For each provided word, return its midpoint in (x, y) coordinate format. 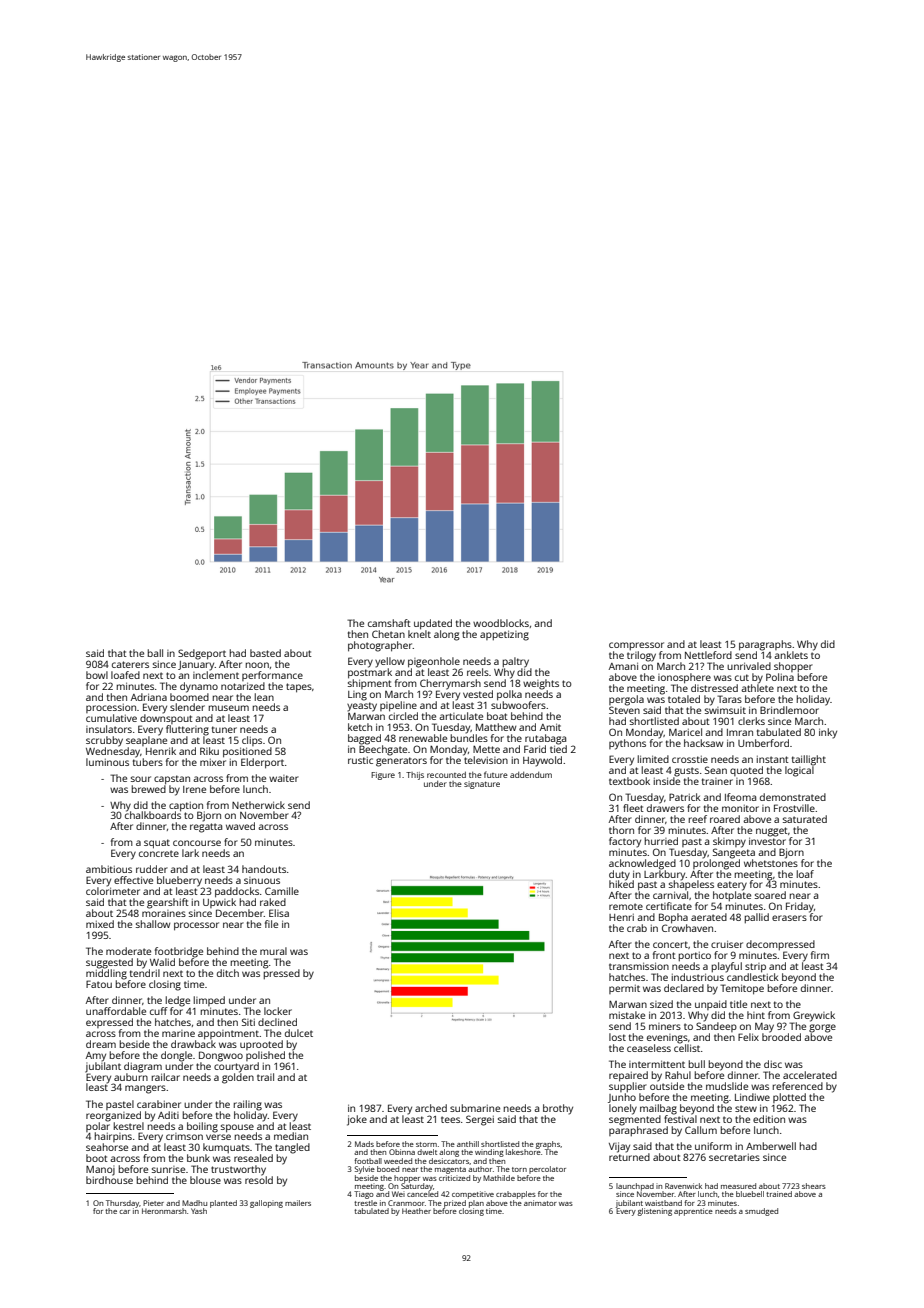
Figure (383, 776)
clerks (751, 721)
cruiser (727, 944)
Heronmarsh (164, 1211)
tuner (224, 729)
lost (617, 1037)
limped (209, 1001)
